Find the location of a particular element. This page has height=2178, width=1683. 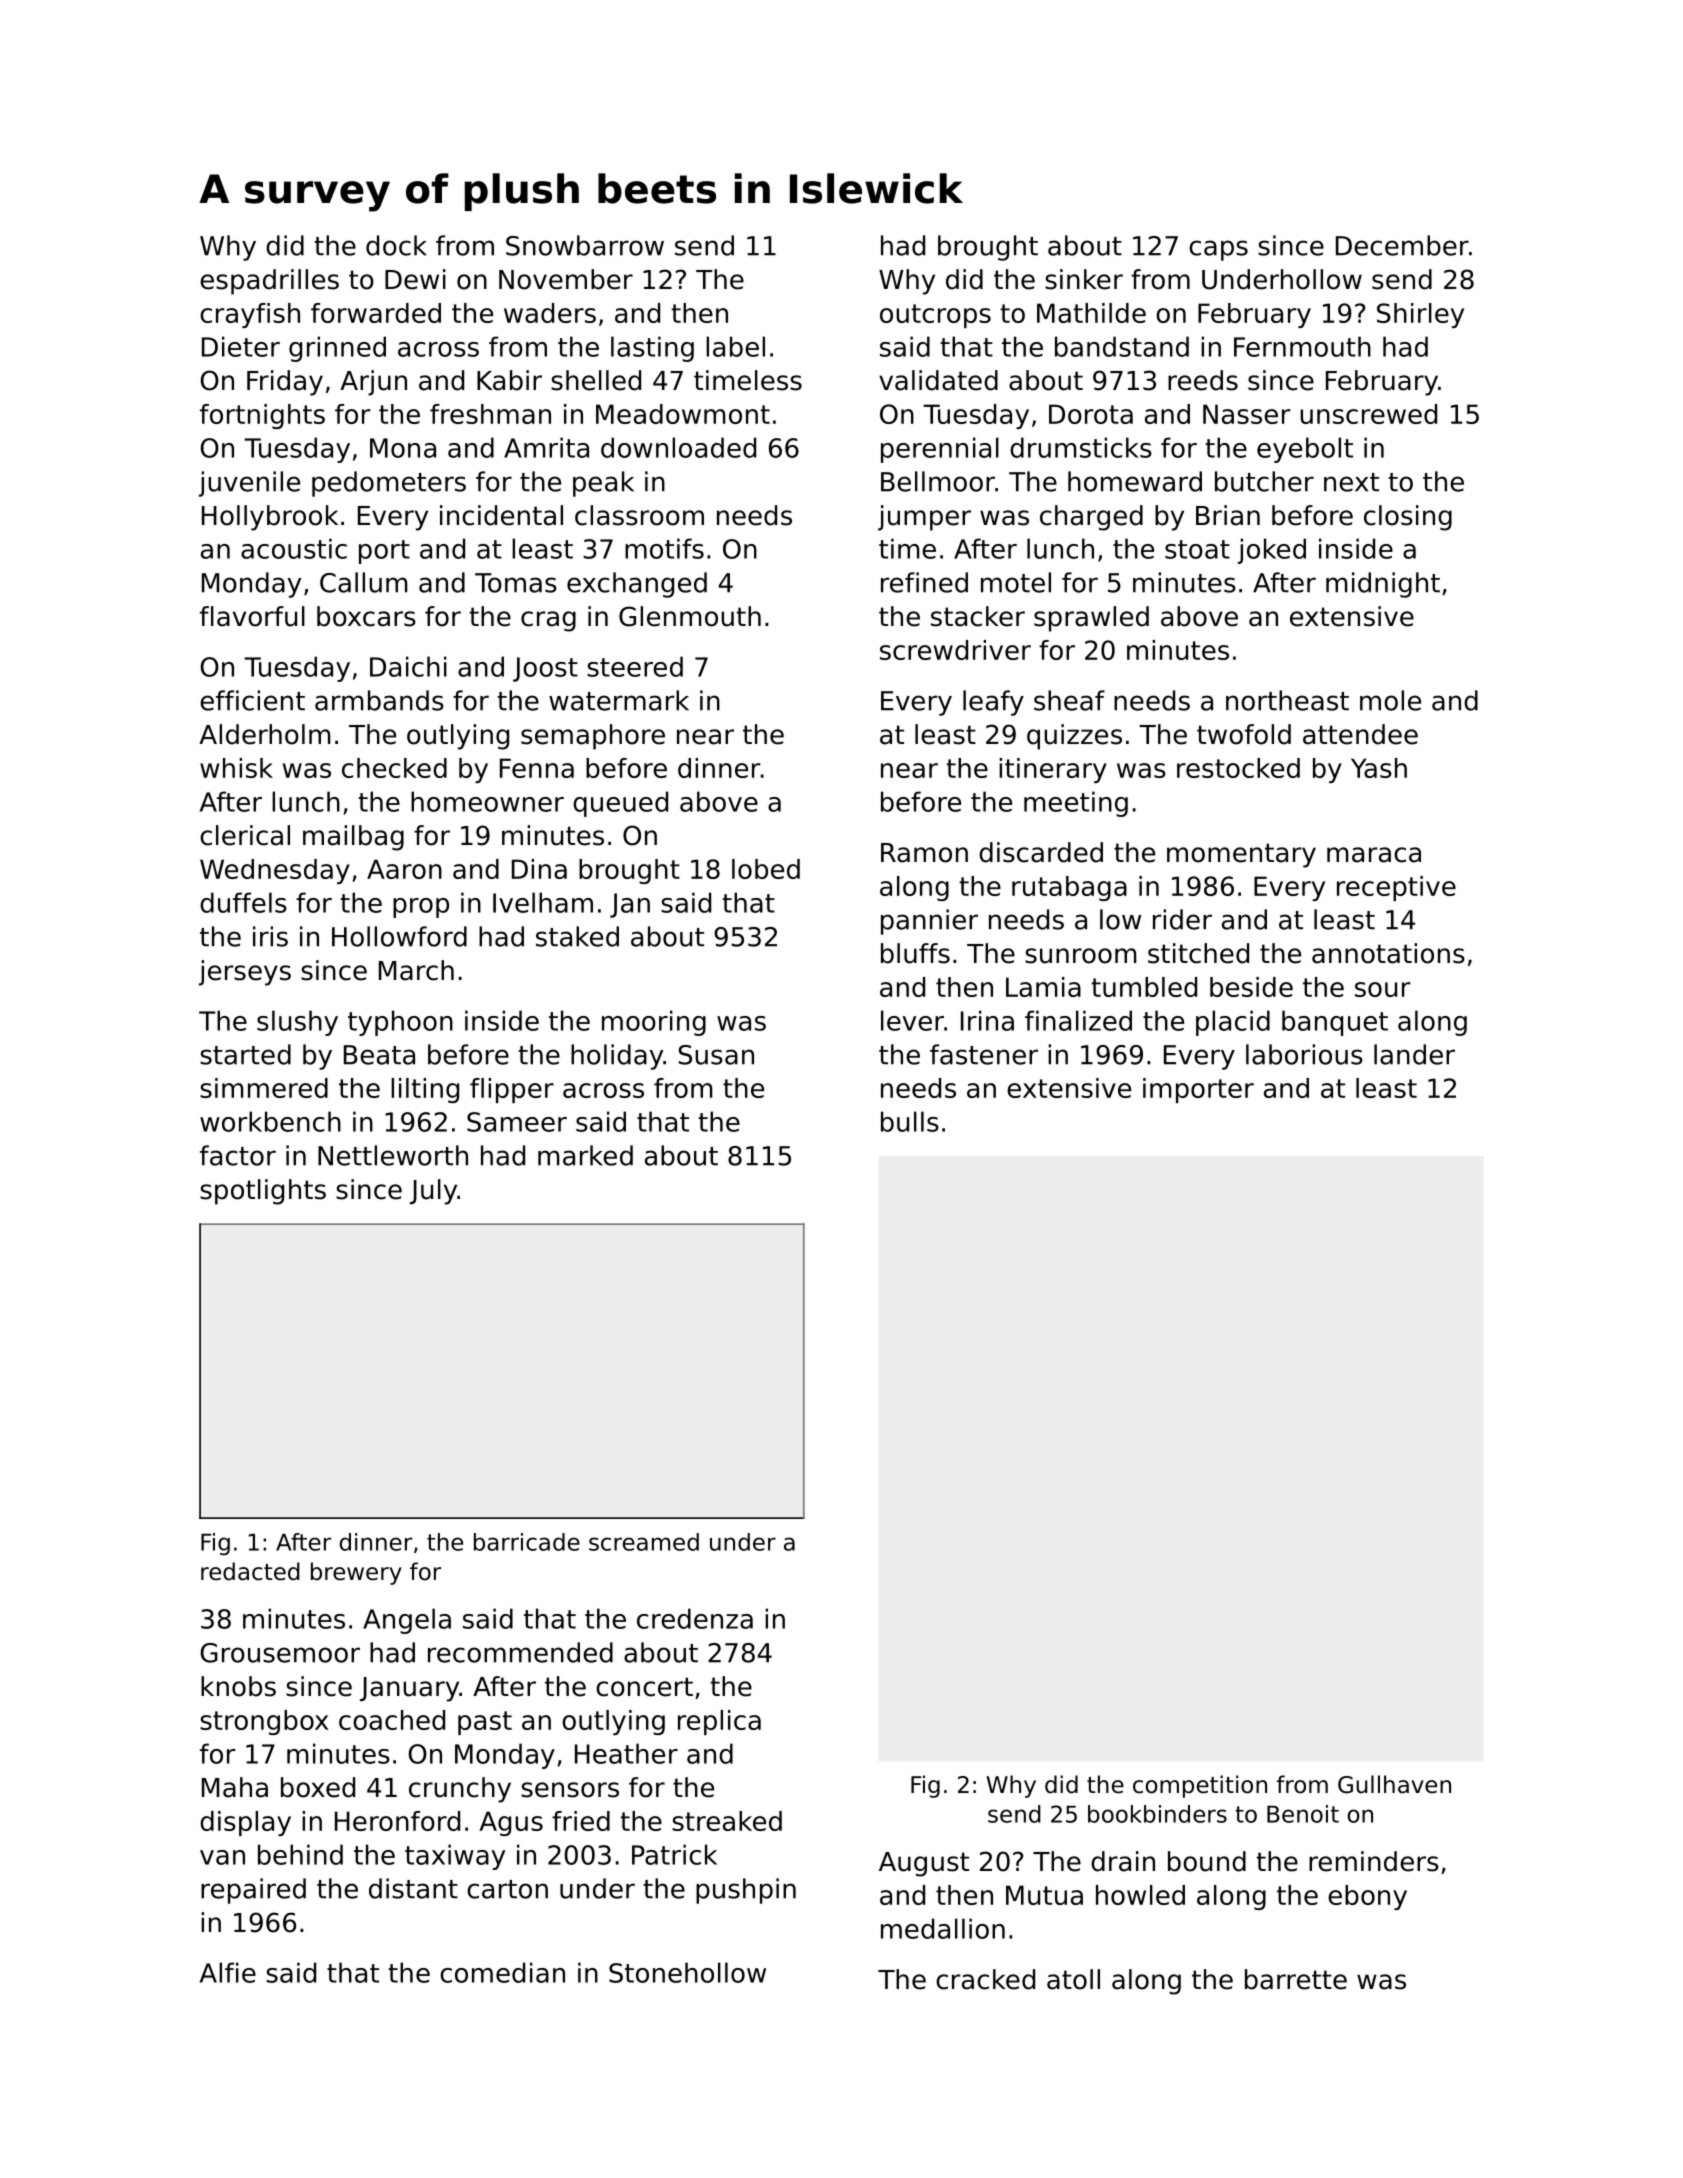

semaphore is located at coordinates (593, 737).
